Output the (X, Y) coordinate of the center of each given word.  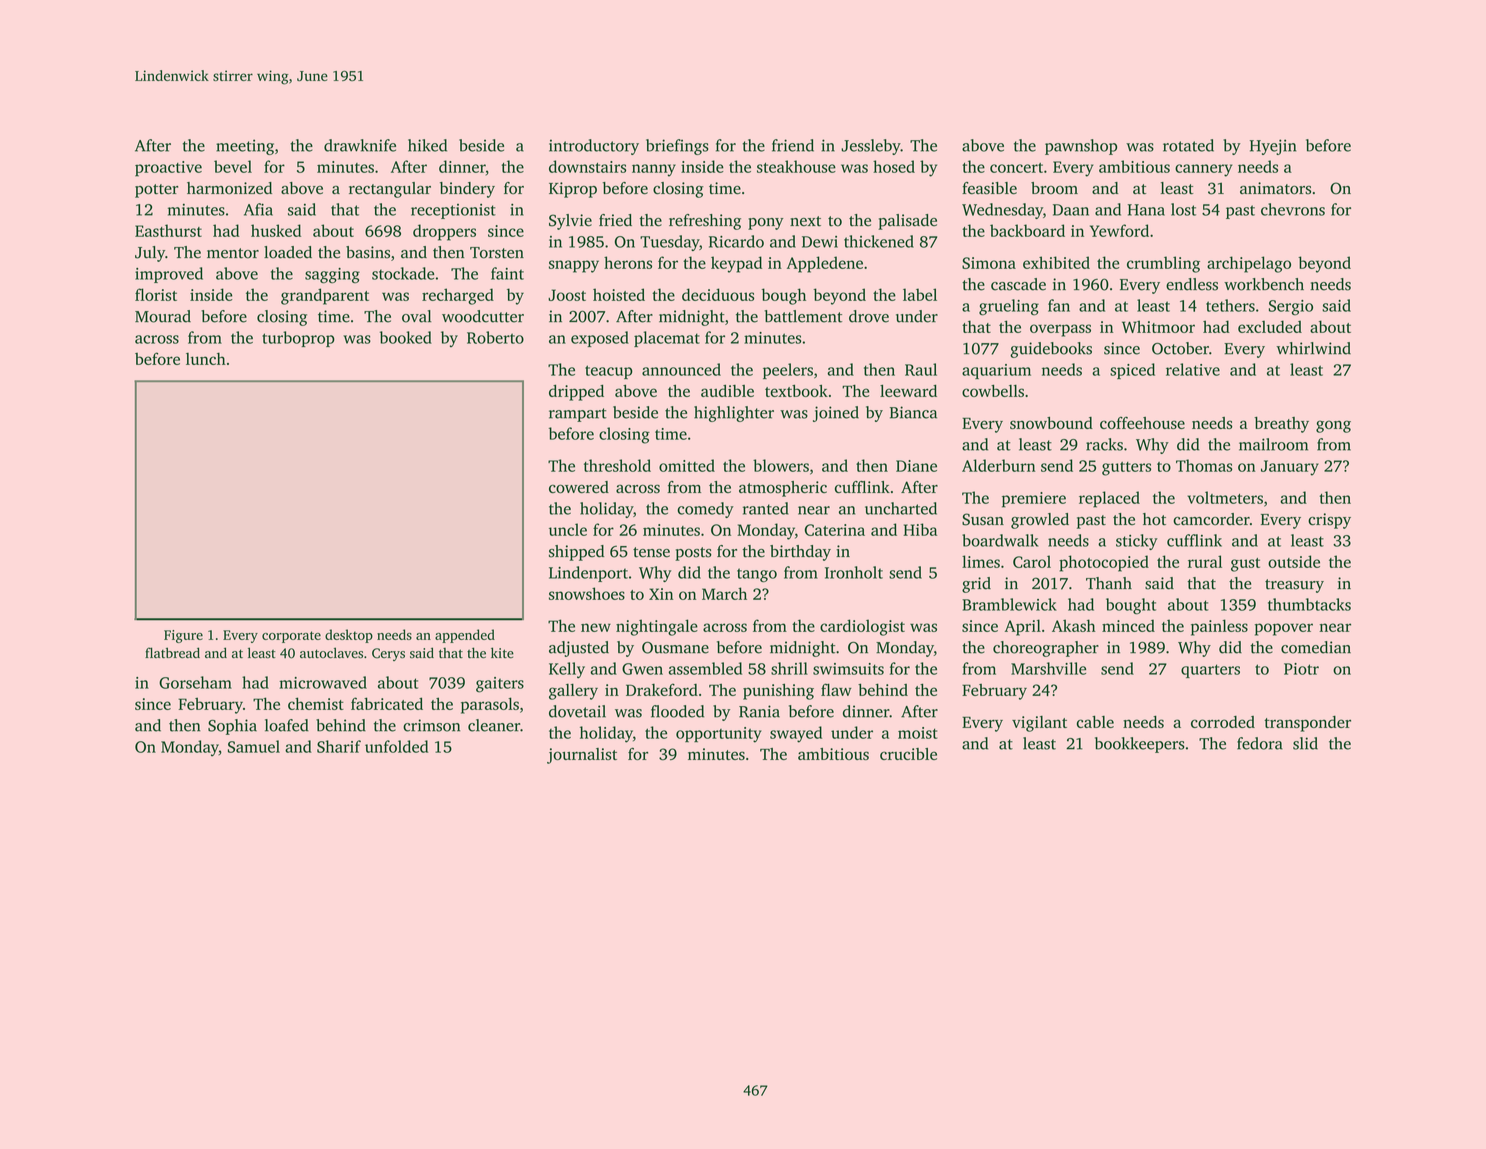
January (1290, 468)
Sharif (339, 746)
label (920, 294)
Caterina (835, 530)
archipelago (1249, 264)
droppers (444, 232)
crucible (908, 754)
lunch (206, 359)
